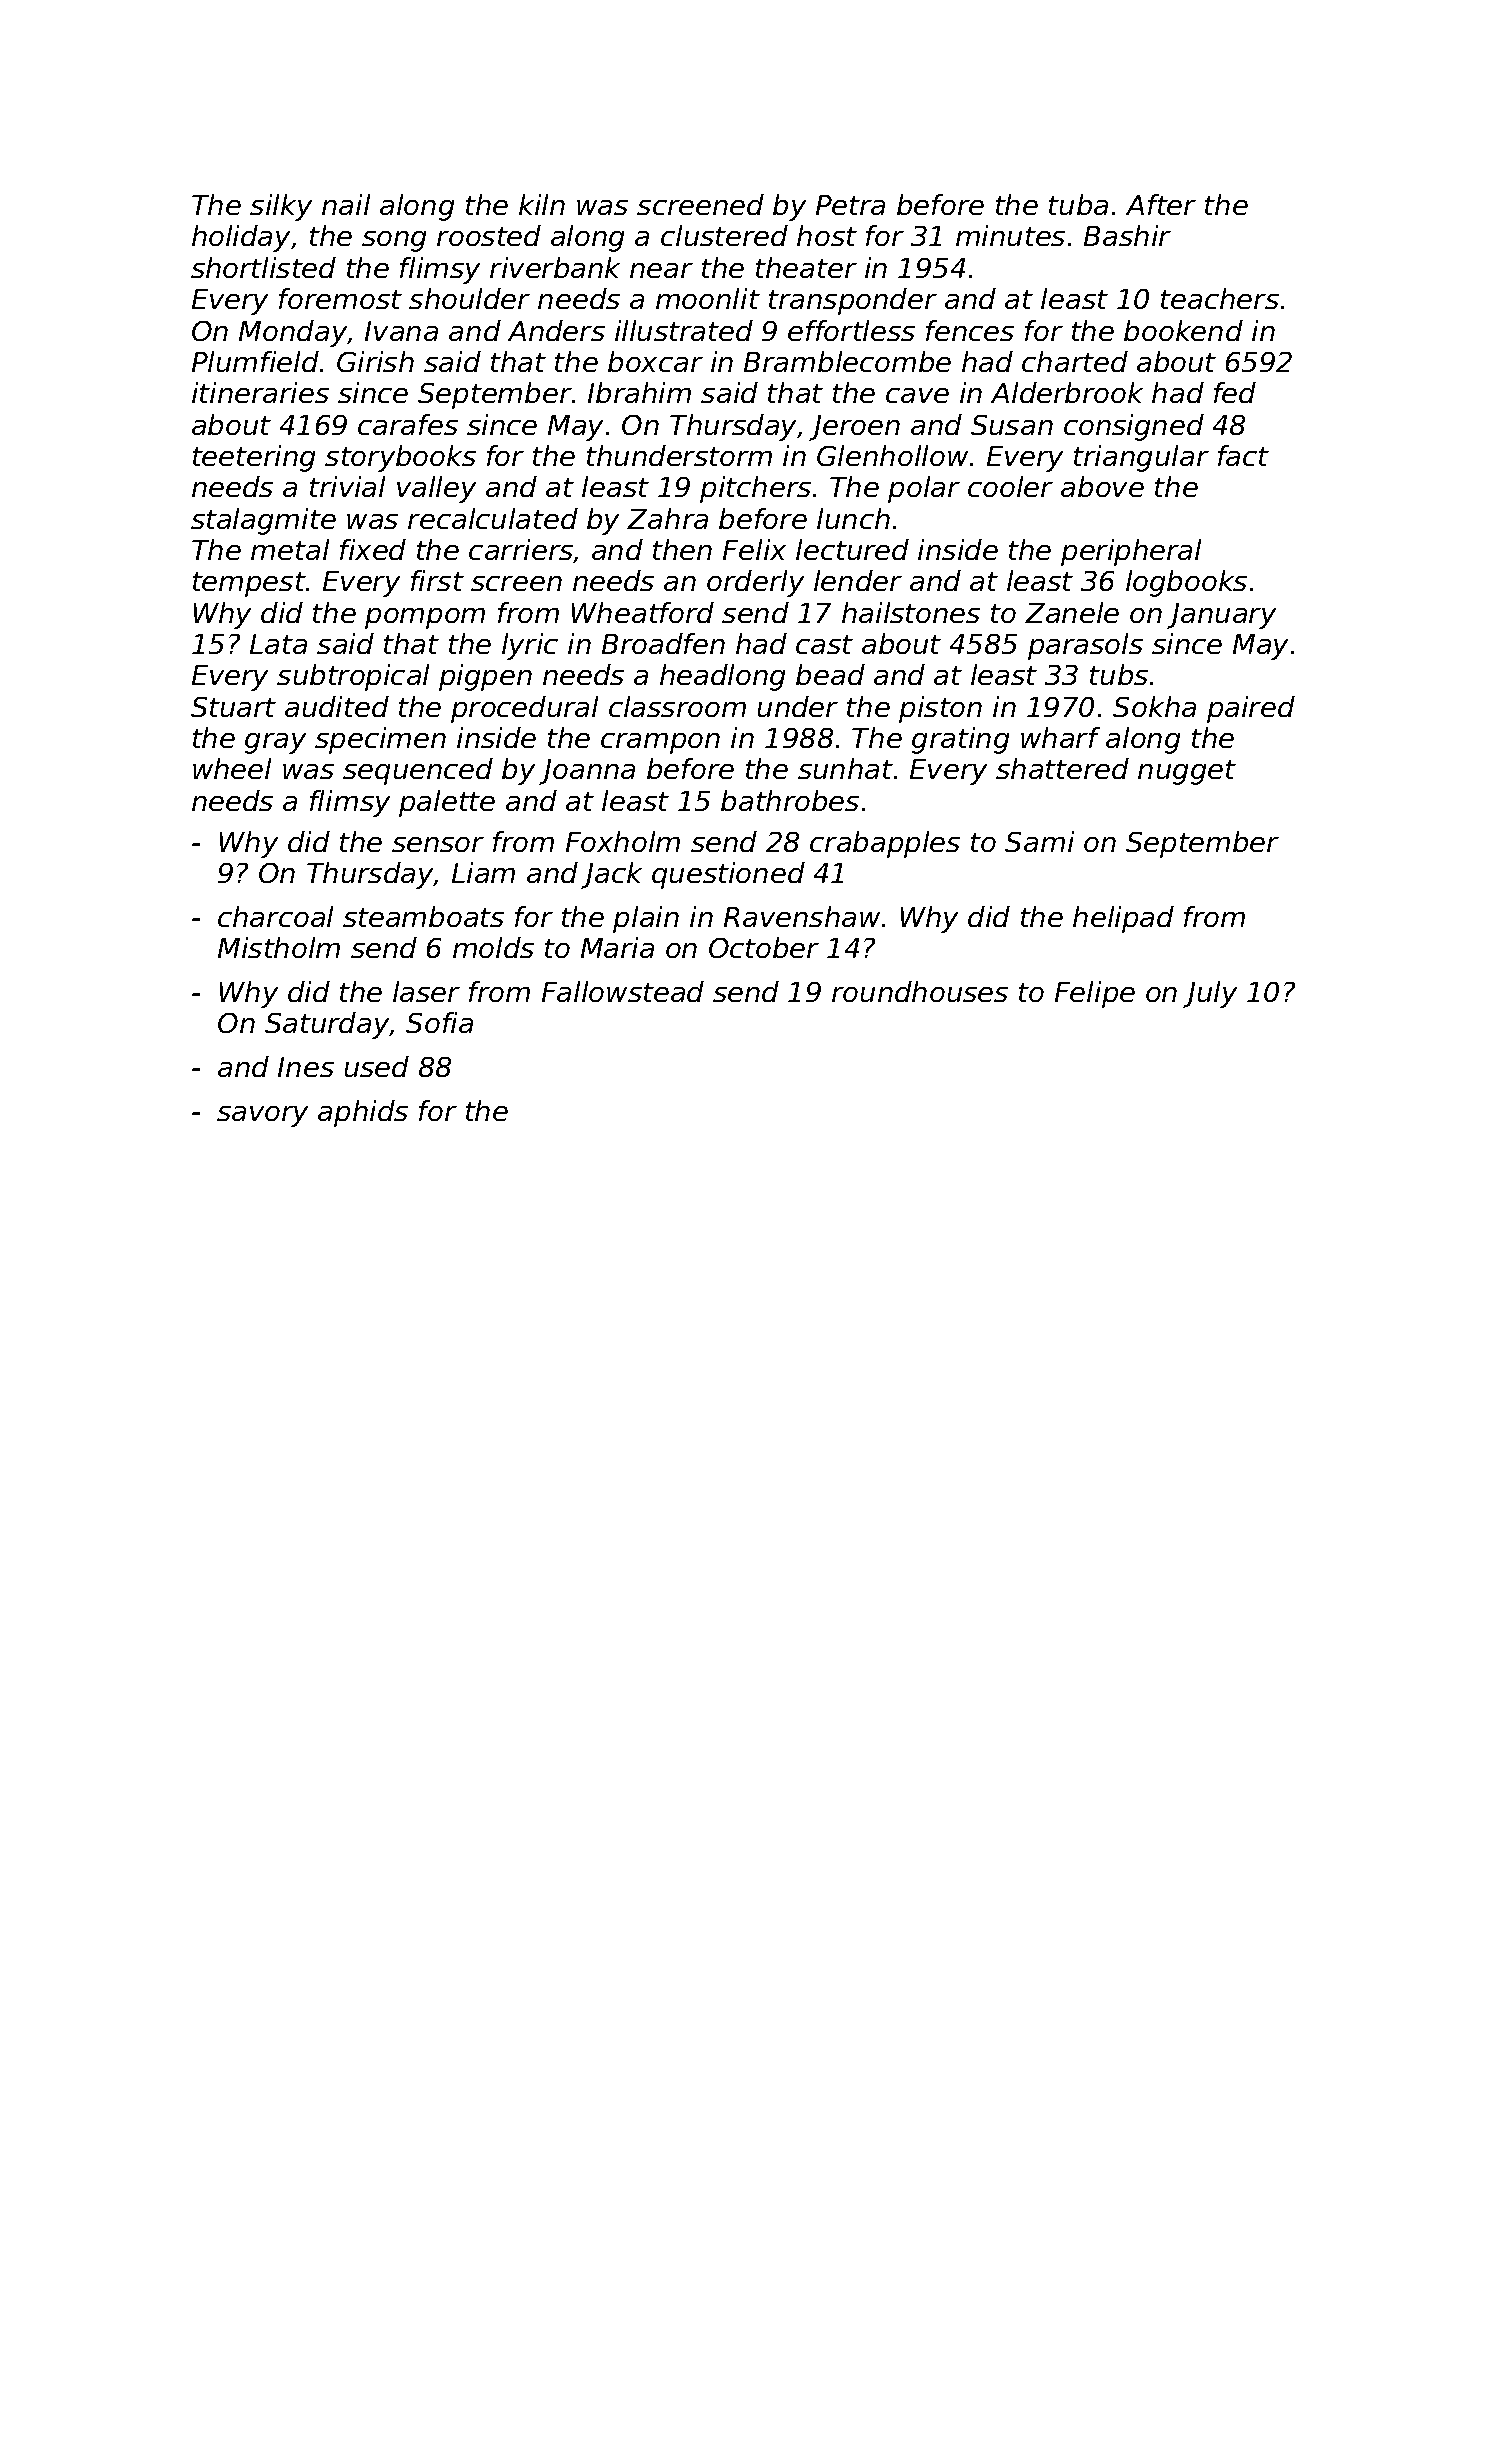 The height and width of the image is (2464, 1496). I want to click on Plumfield, so click(255, 361).
